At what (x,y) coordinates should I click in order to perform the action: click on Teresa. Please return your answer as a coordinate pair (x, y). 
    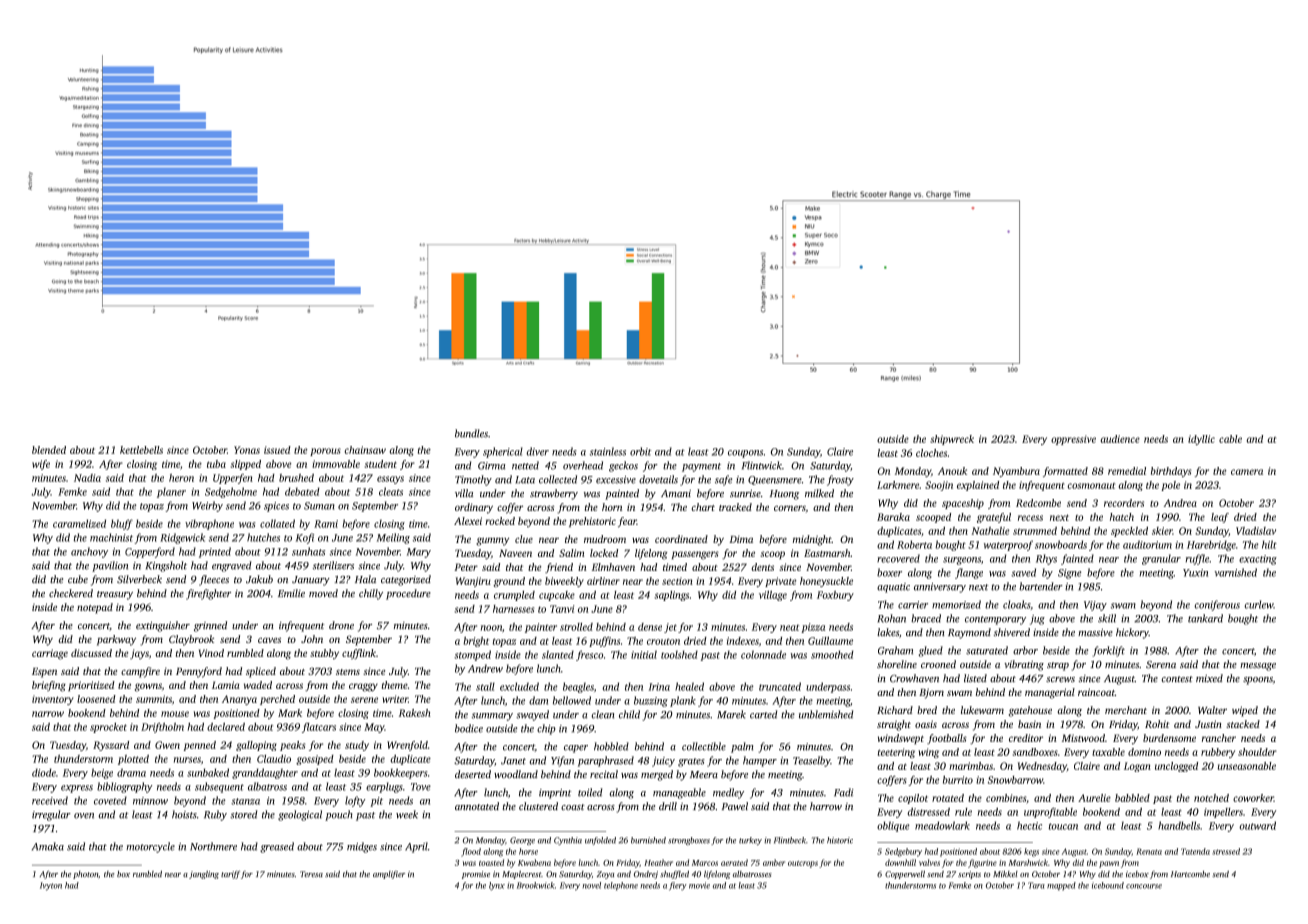
    Looking at the image, I should click on (311, 874).
